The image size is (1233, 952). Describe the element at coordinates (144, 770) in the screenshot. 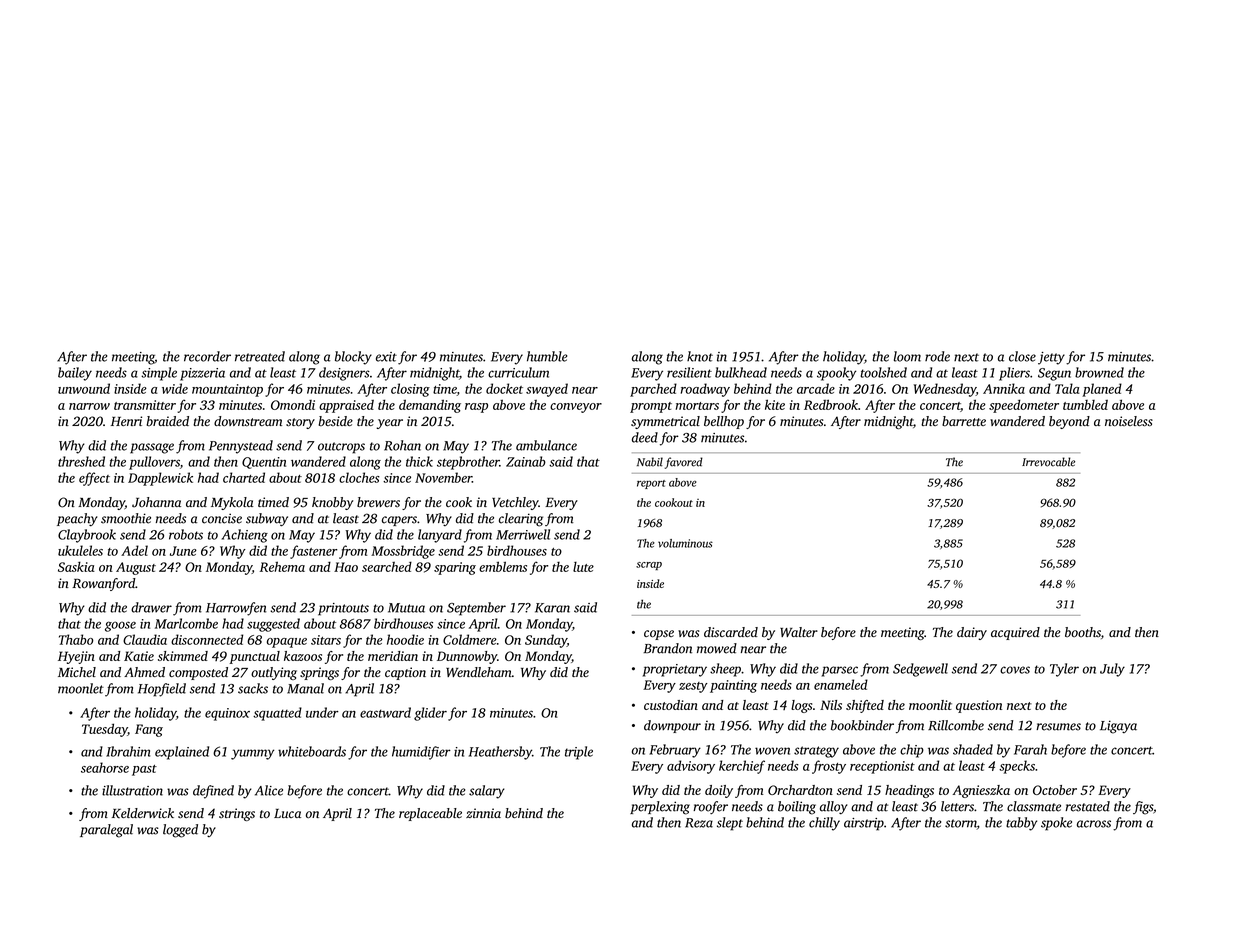

I see `past` at that location.
